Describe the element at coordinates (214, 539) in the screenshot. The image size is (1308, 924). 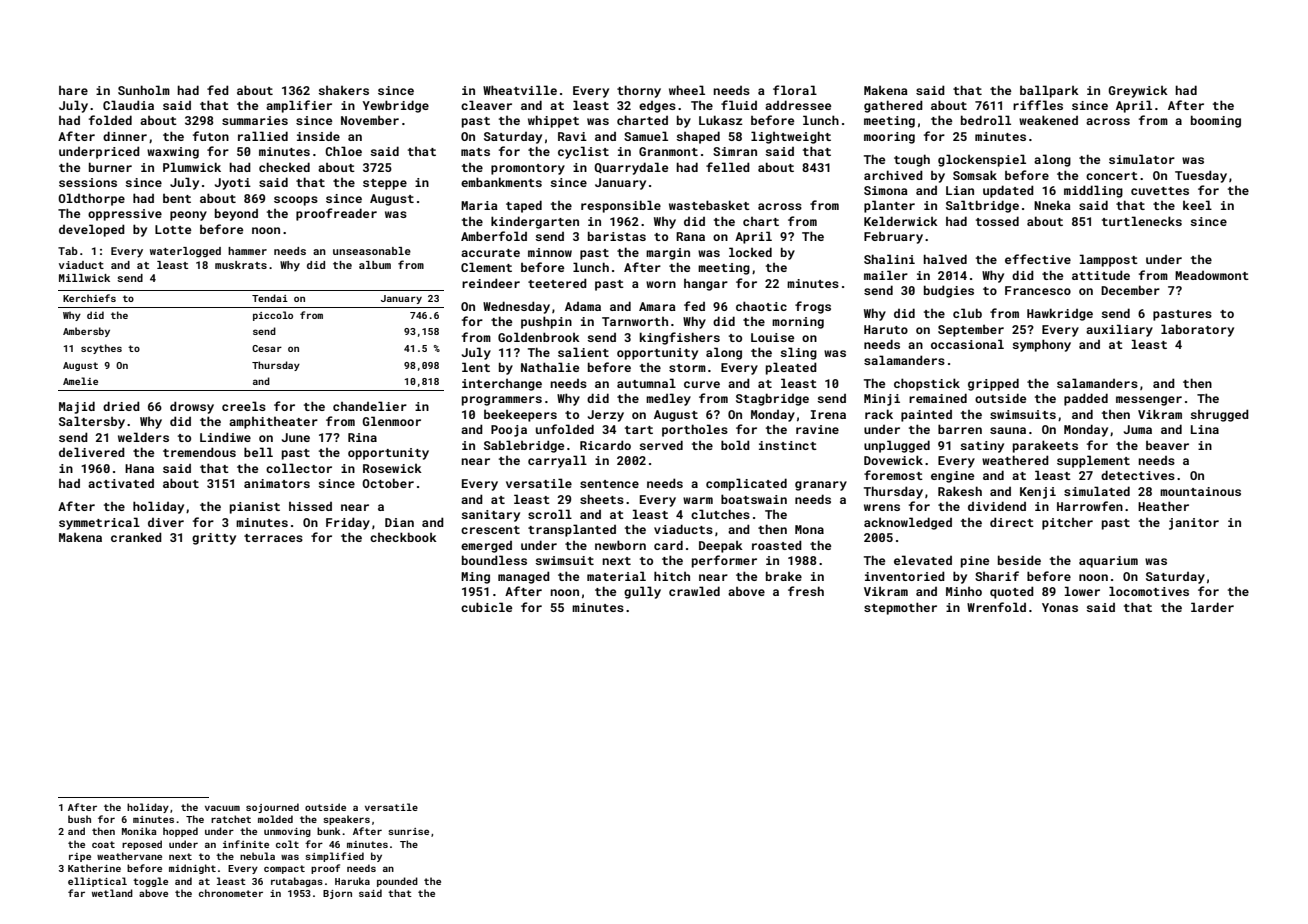
I see `gritty` at that location.
